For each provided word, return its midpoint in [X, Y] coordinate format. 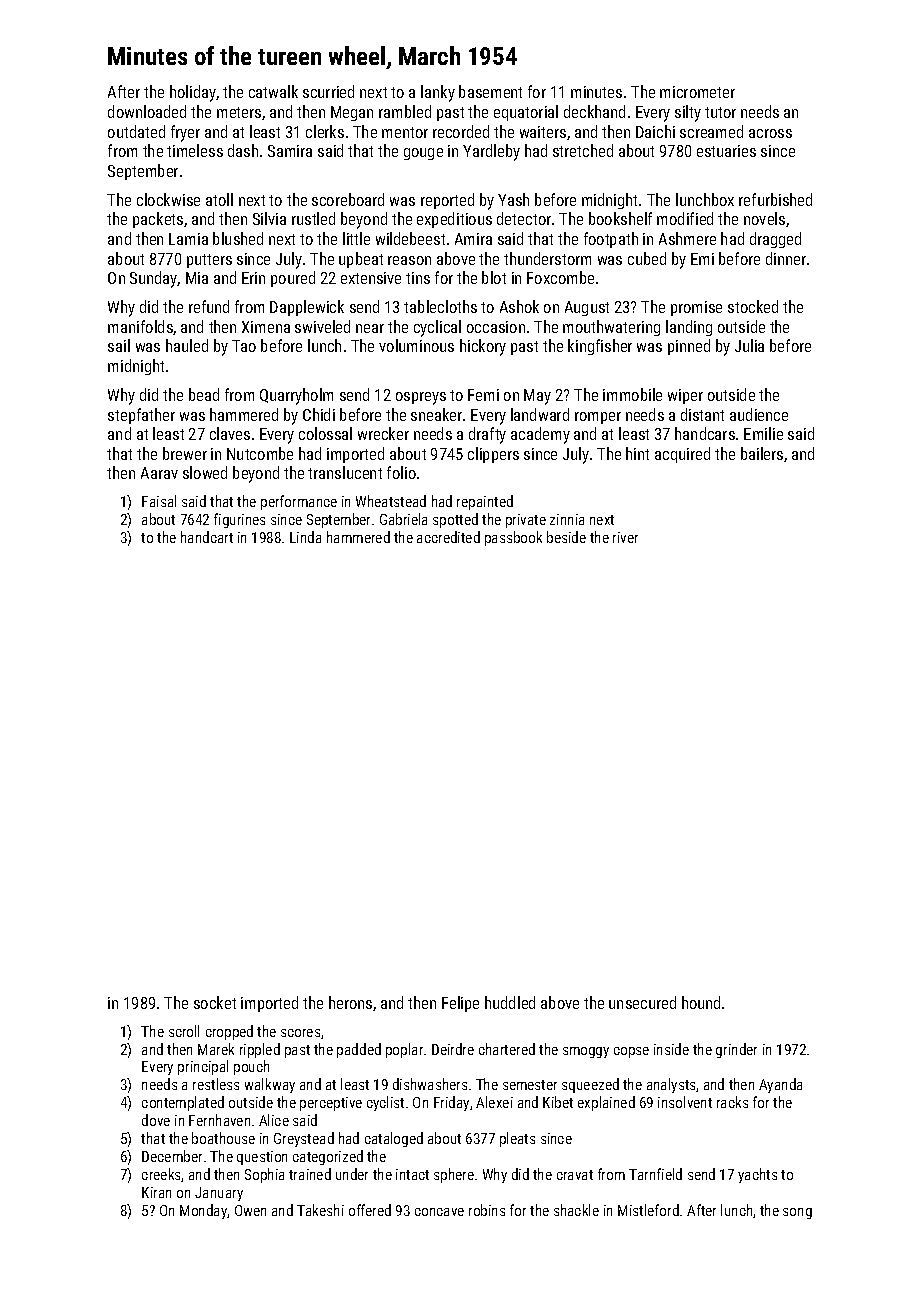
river [625, 537]
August [587, 308]
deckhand [594, 111]
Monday [204, 1211]
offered [370, 1210]
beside [566, 537]
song [797, 1213]
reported [447, 201]
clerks [325, 131]
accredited [448, 537]
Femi [483, 395]
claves [230, 433]
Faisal [159, 501]
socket [215, 1002]
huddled [510, 1002]
